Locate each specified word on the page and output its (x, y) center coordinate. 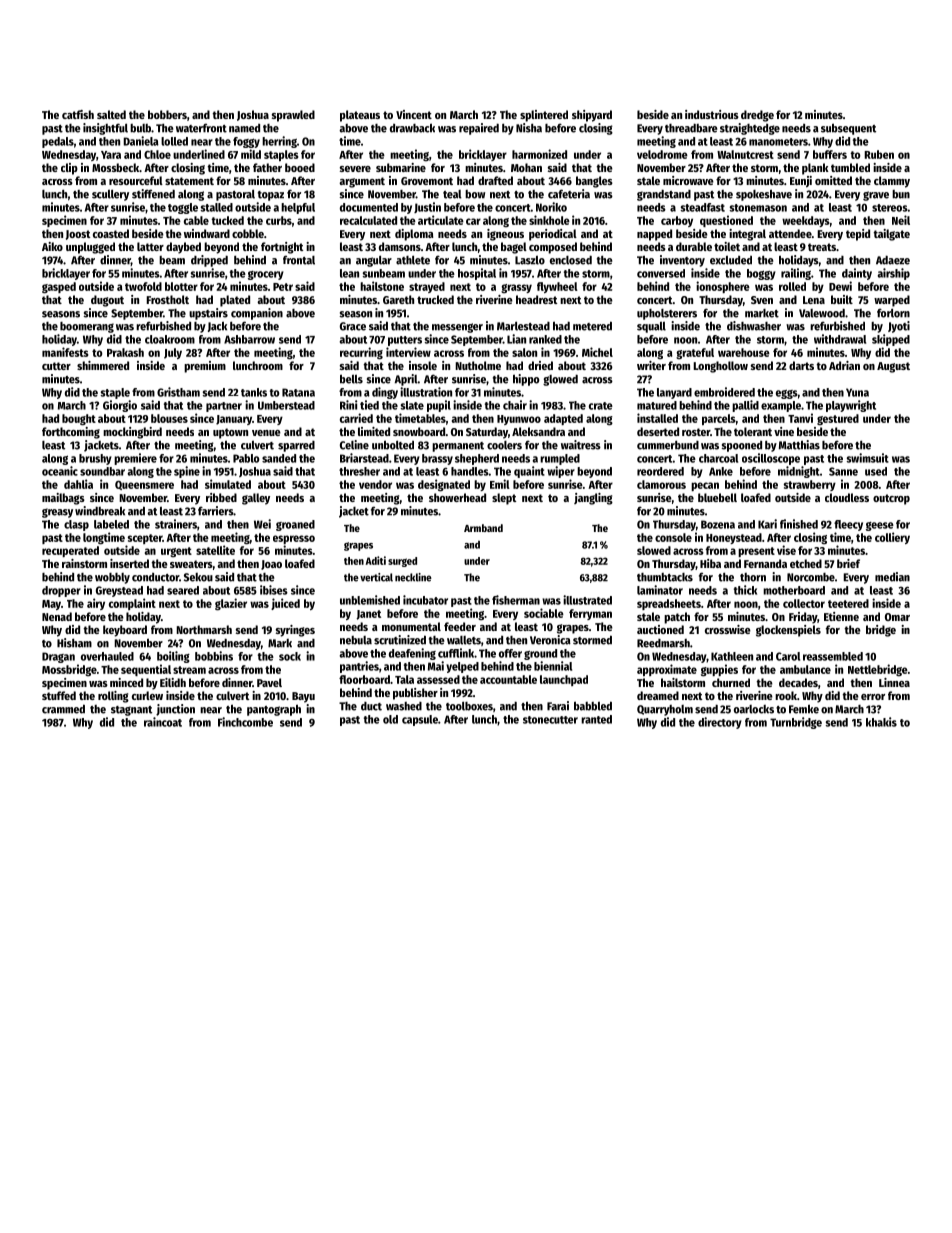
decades (798, 682)
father (267, 167)
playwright (851, 406)
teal (452, 194)
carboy (677, 221)
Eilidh (173, 682)
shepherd (477, 459)
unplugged (90, 248)
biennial (553, 666)
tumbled (850, 167)
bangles (594, 182)
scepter (145, 539)
